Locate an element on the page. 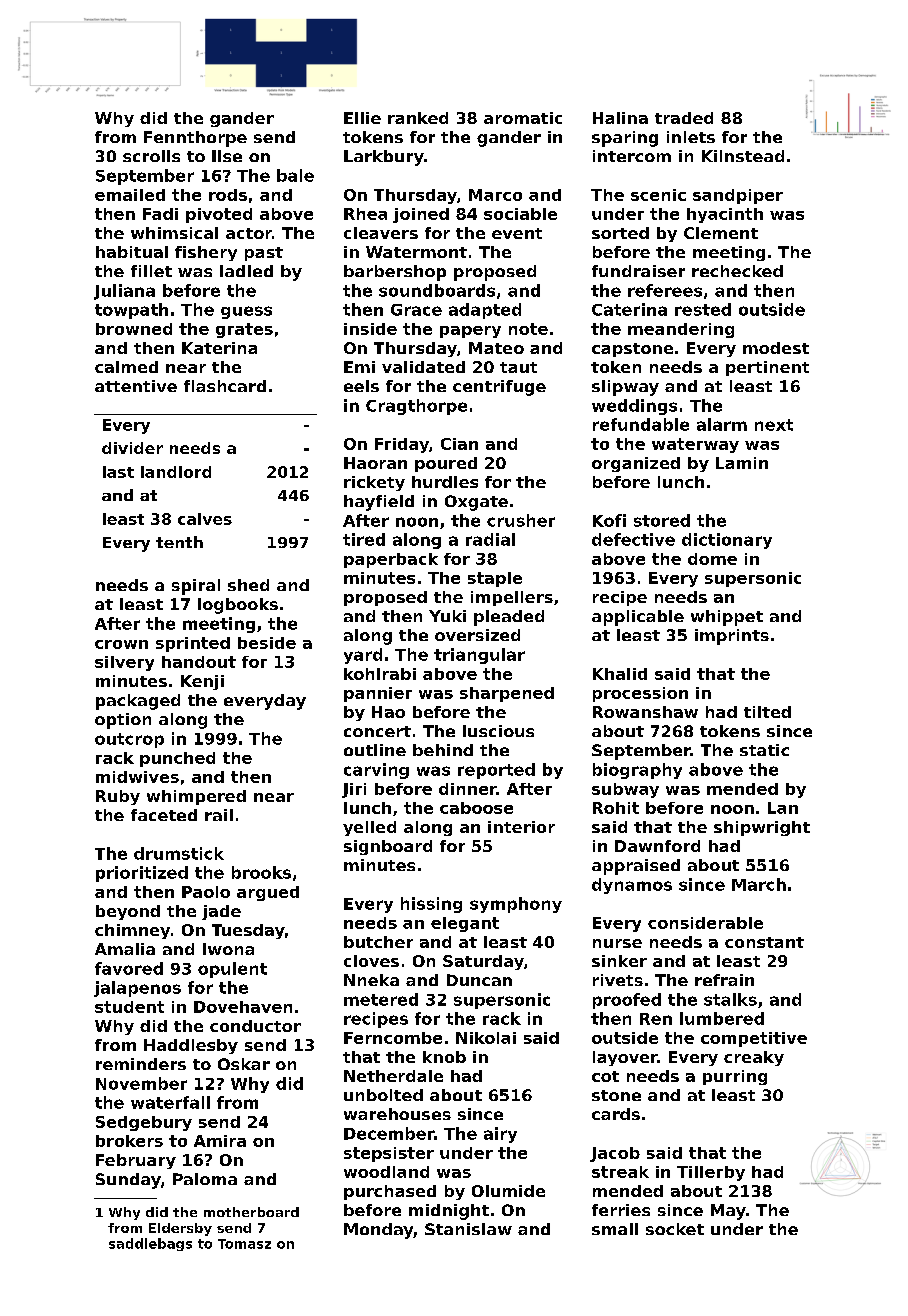 The width and height of the image is (908, 1316). conductor is located at coordinates (255, 1026).
